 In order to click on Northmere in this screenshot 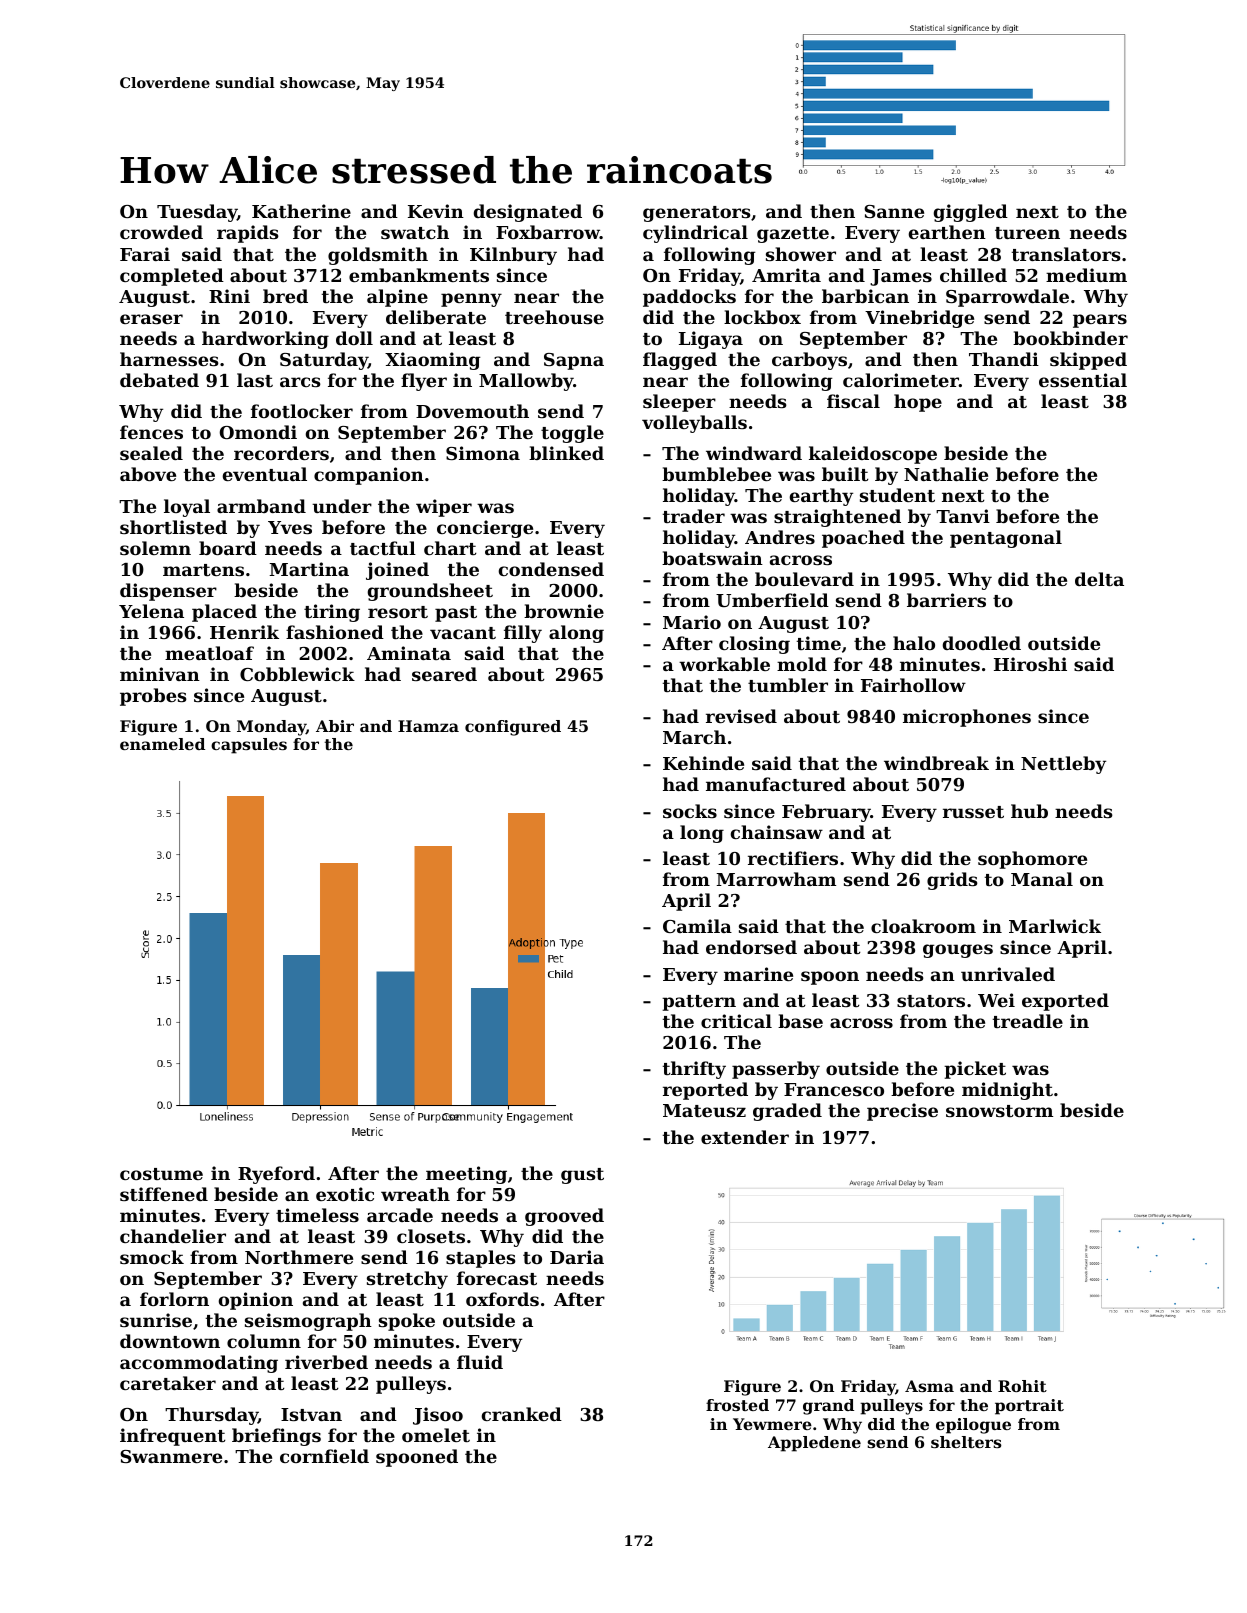, I will do `click(299, 1257)`.
